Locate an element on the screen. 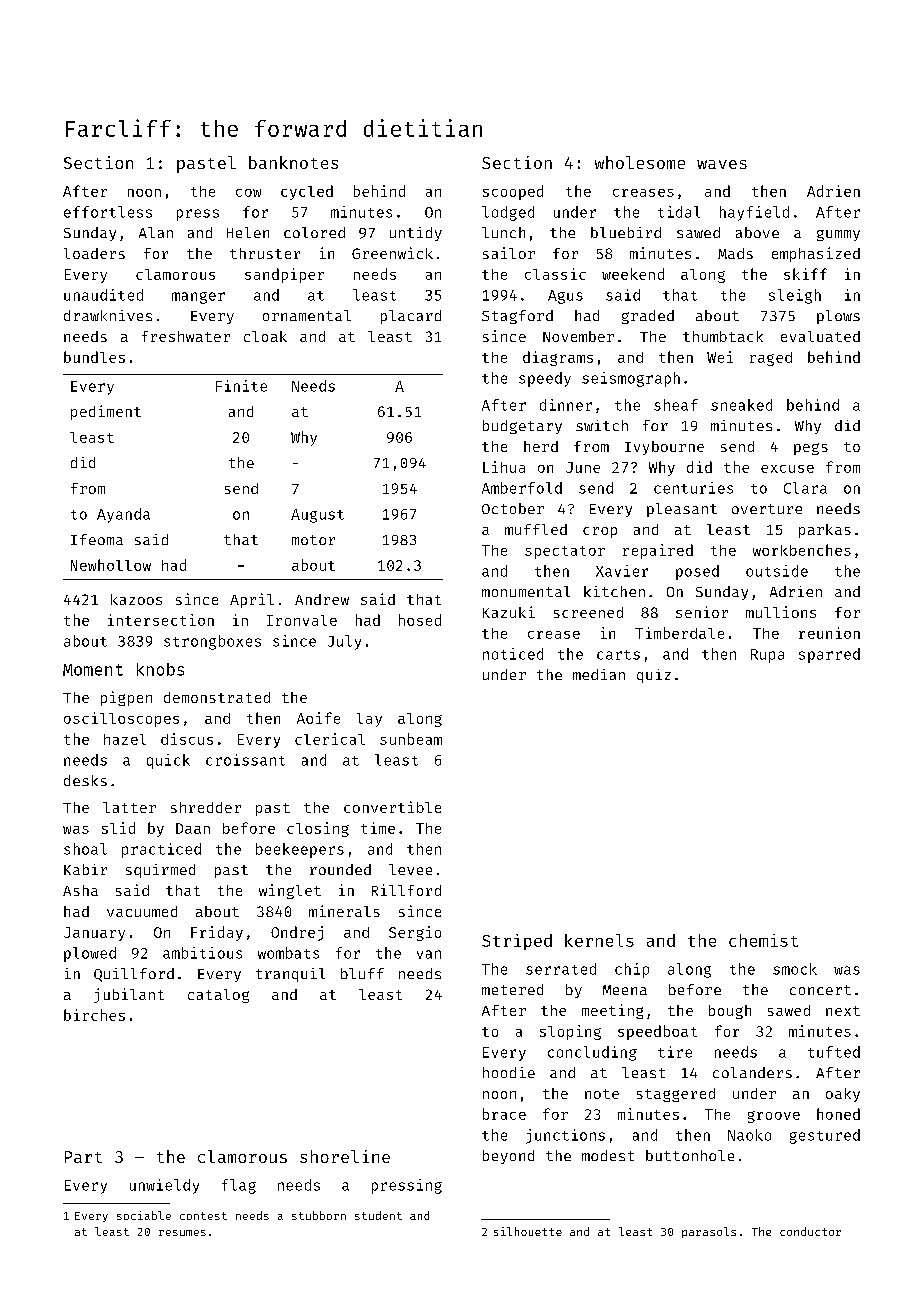  croissant is located at coordinates (245, 760).
